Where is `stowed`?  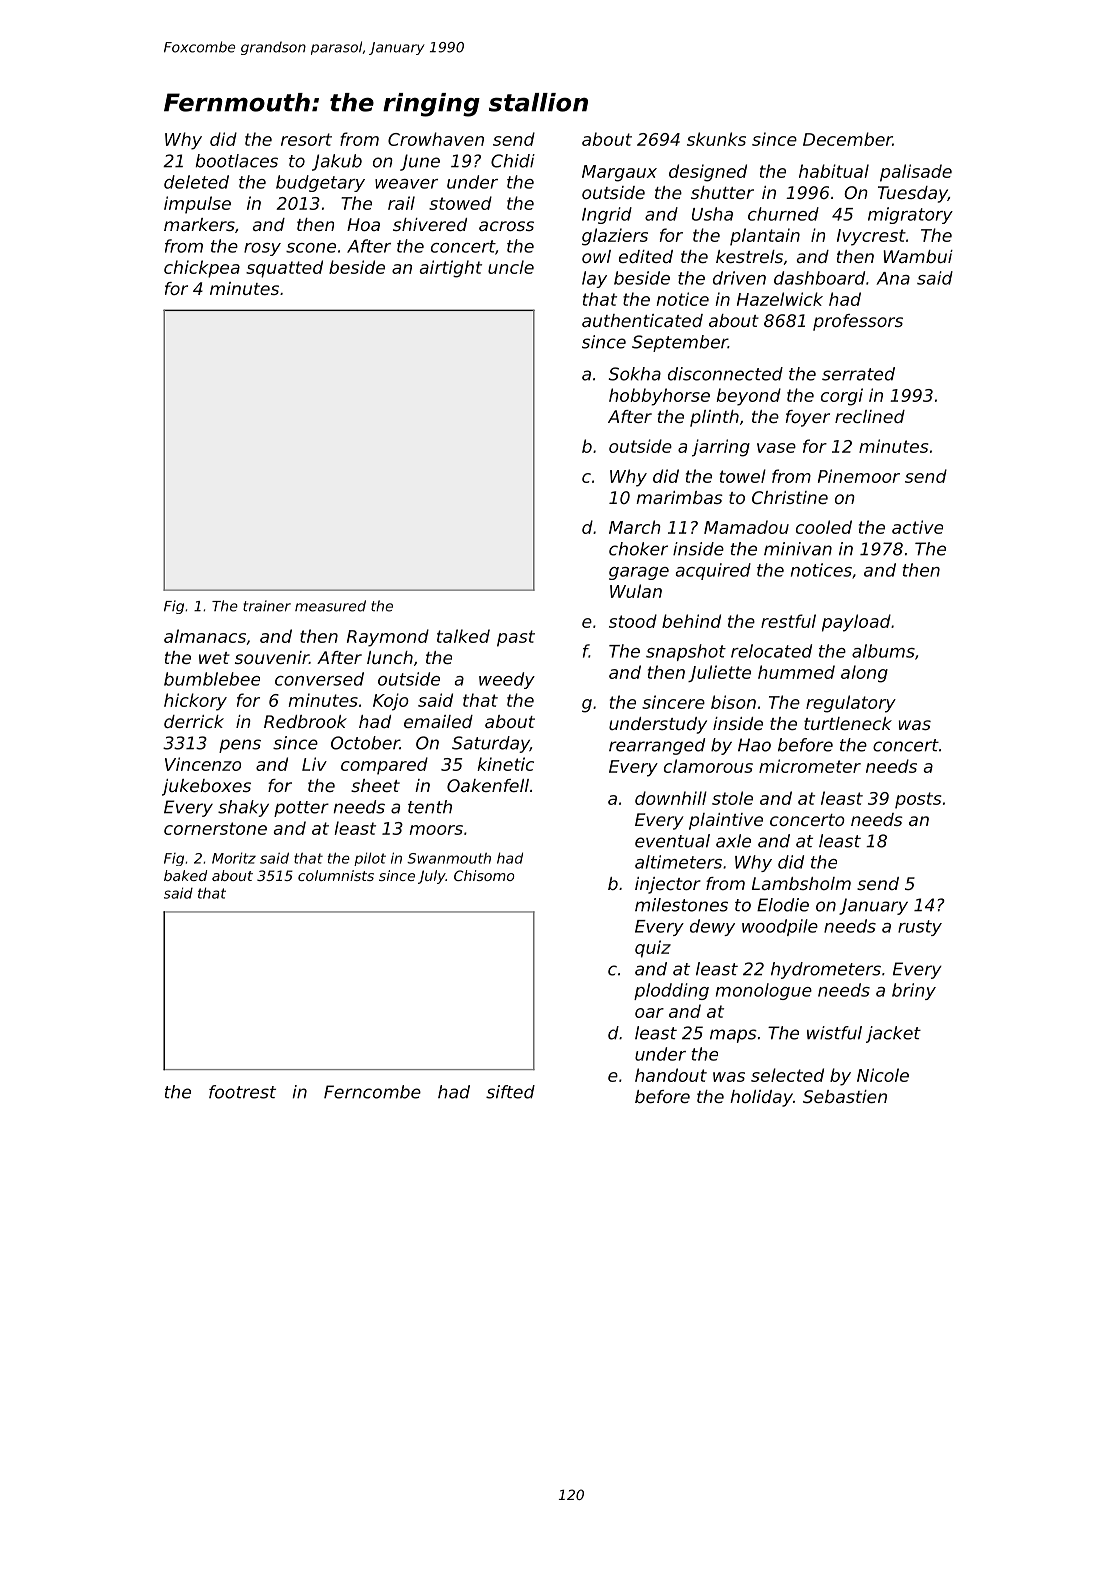 stowed is located at coordinates (460, 203).
